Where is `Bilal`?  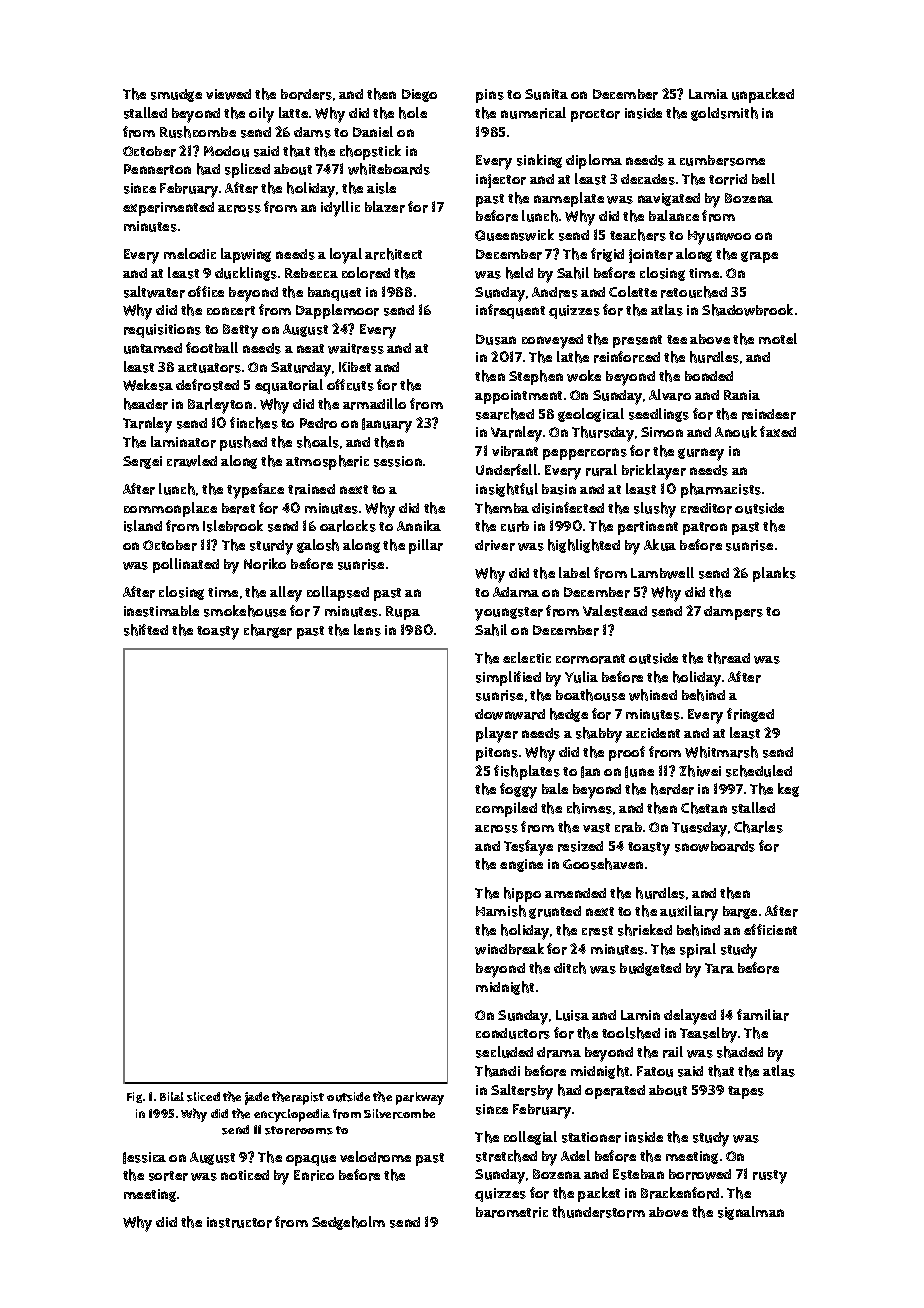
Bilal is located at coordinates (172, 1096).
